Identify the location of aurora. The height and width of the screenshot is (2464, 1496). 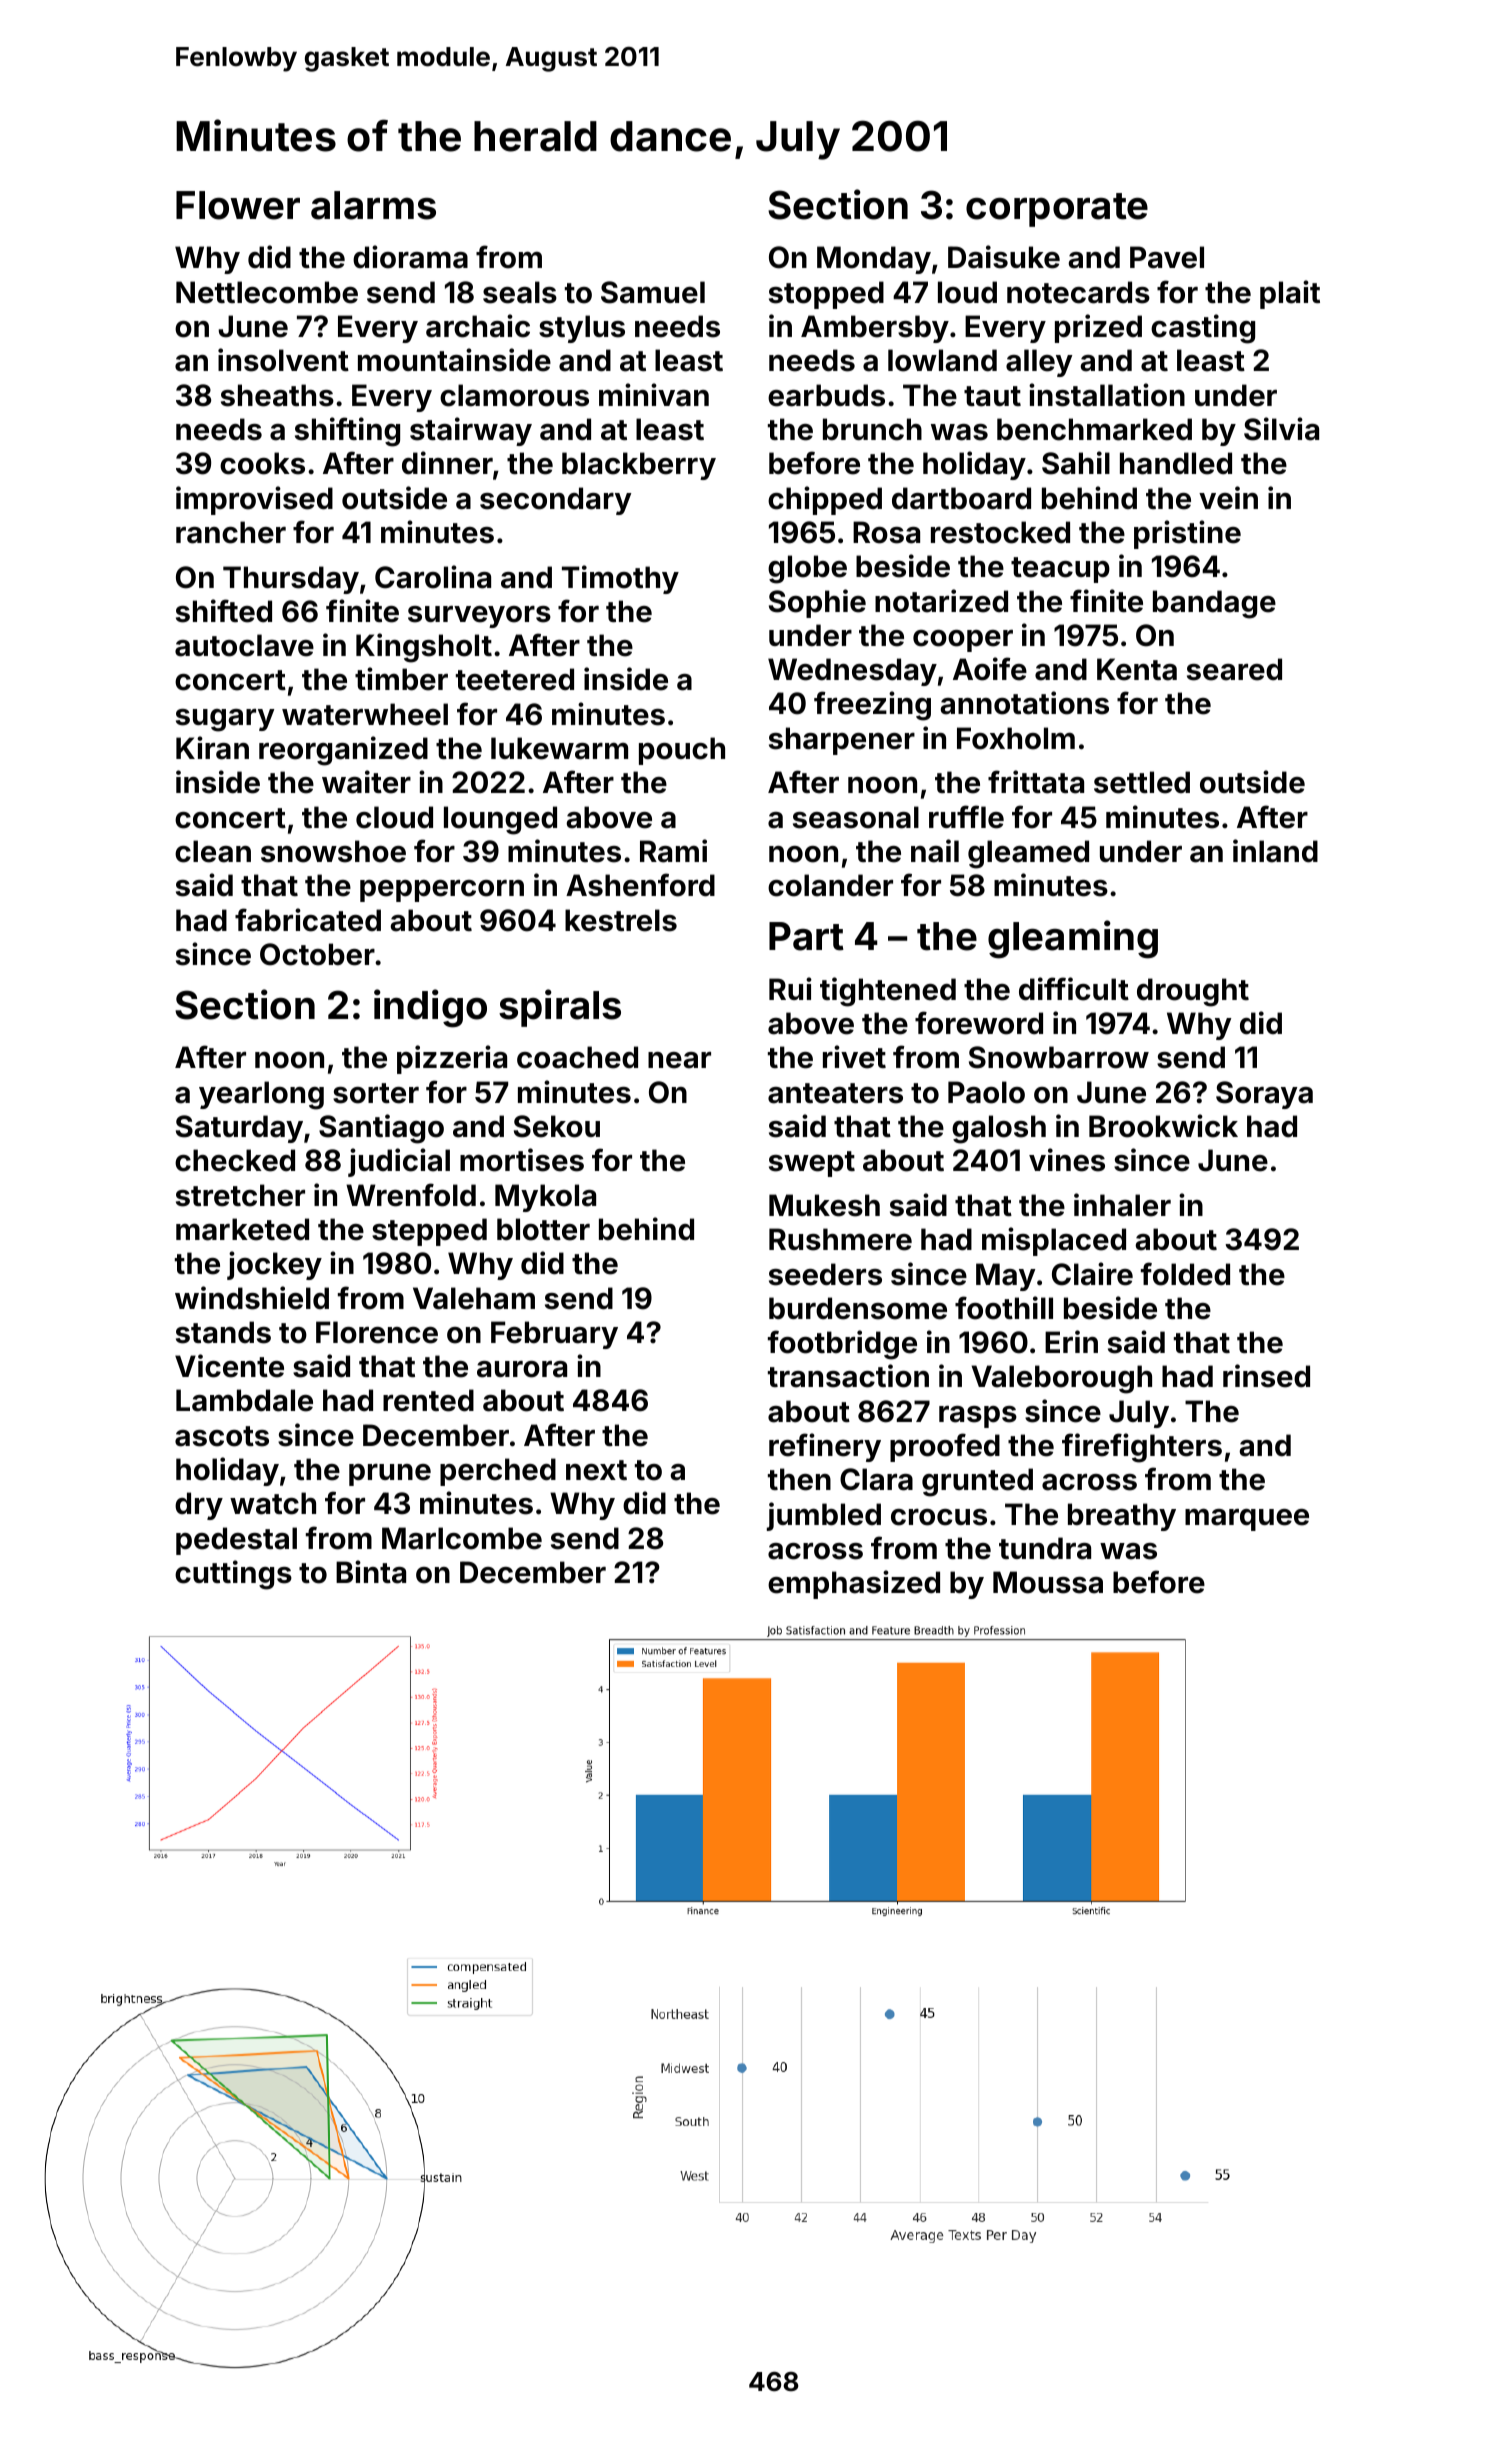
(522, 1369).
